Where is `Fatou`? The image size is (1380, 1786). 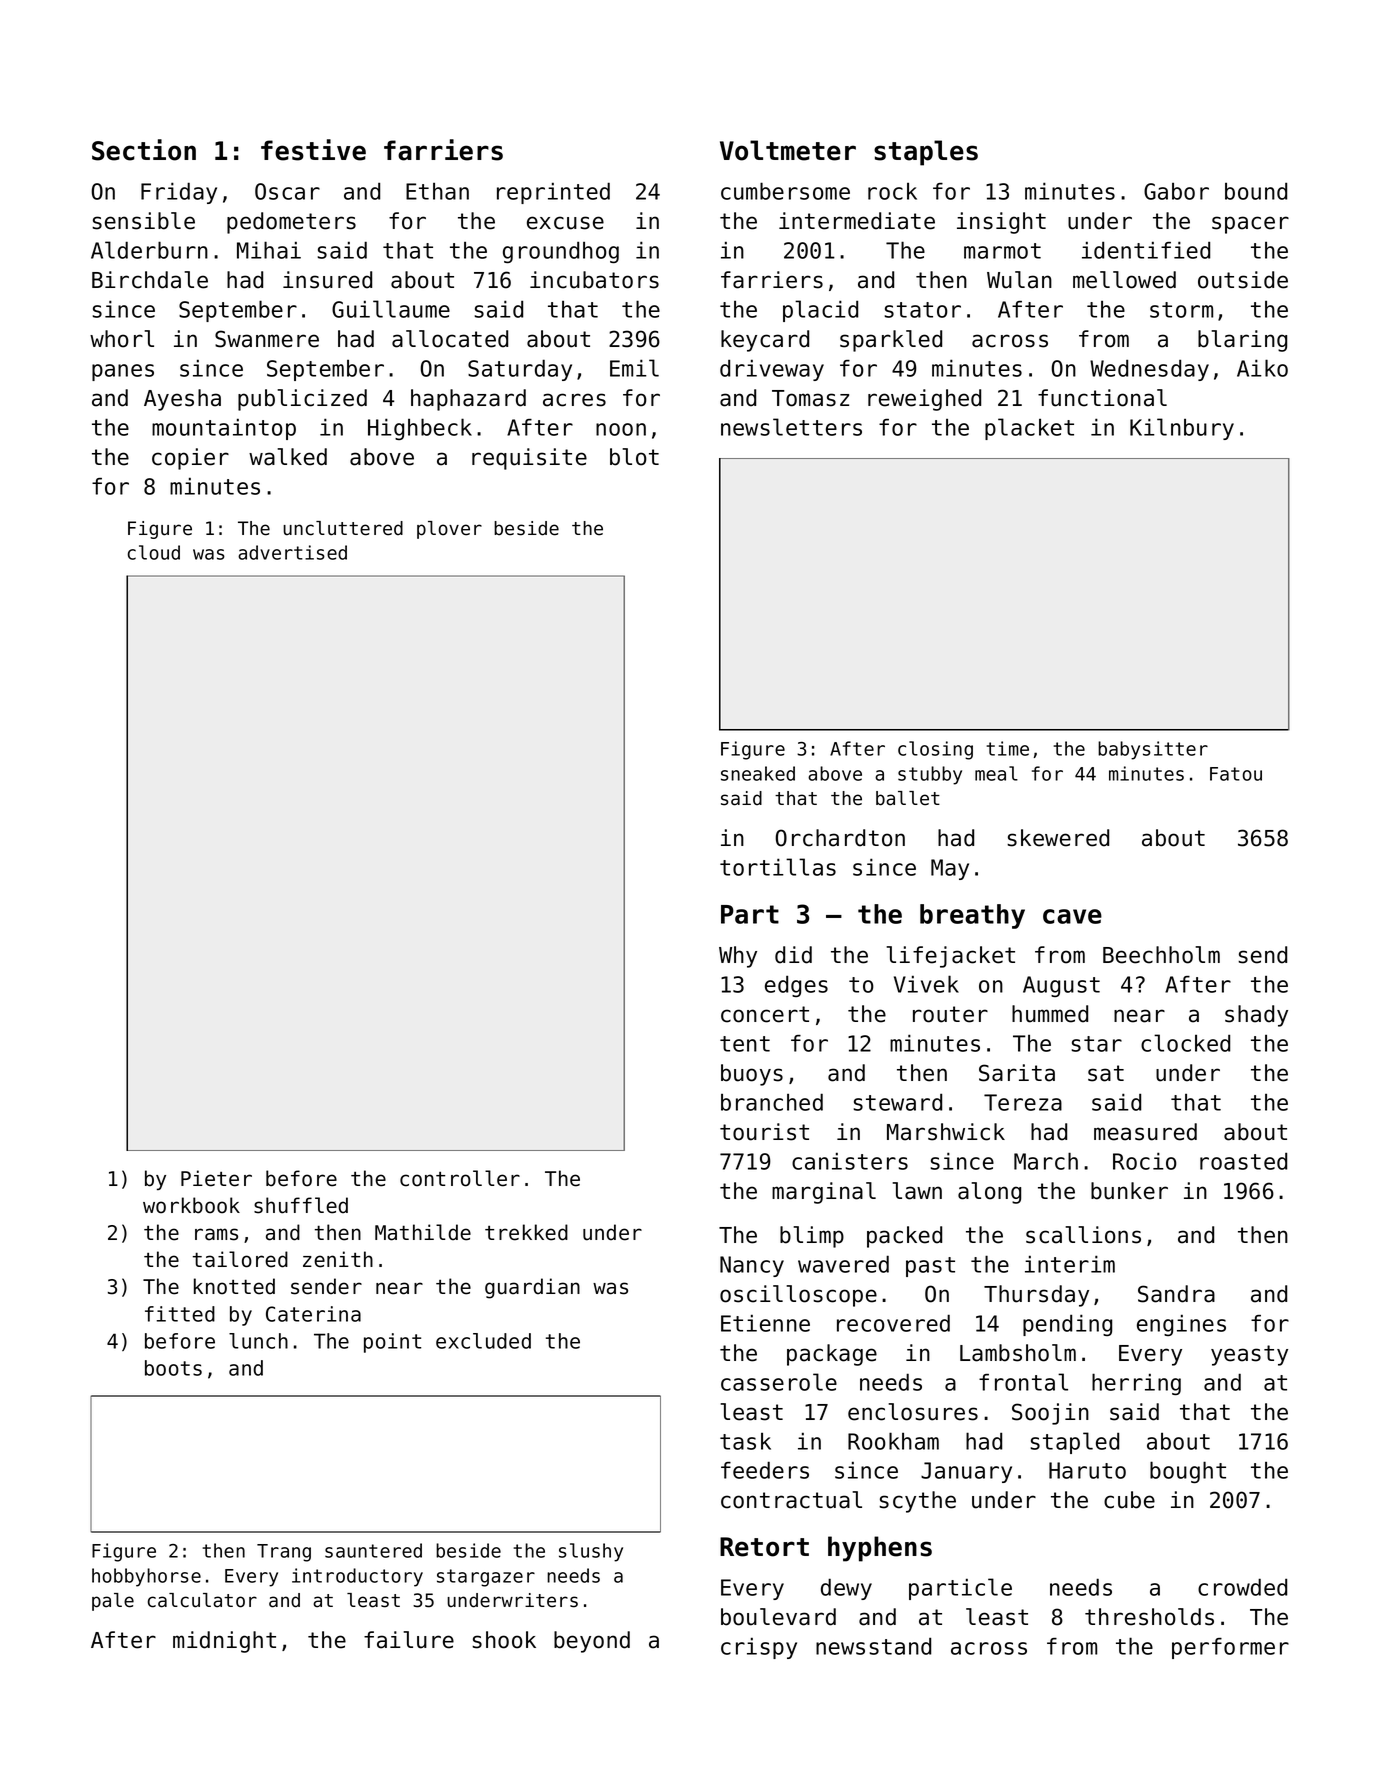 Fatou is located at coordinates (1236, 774).
